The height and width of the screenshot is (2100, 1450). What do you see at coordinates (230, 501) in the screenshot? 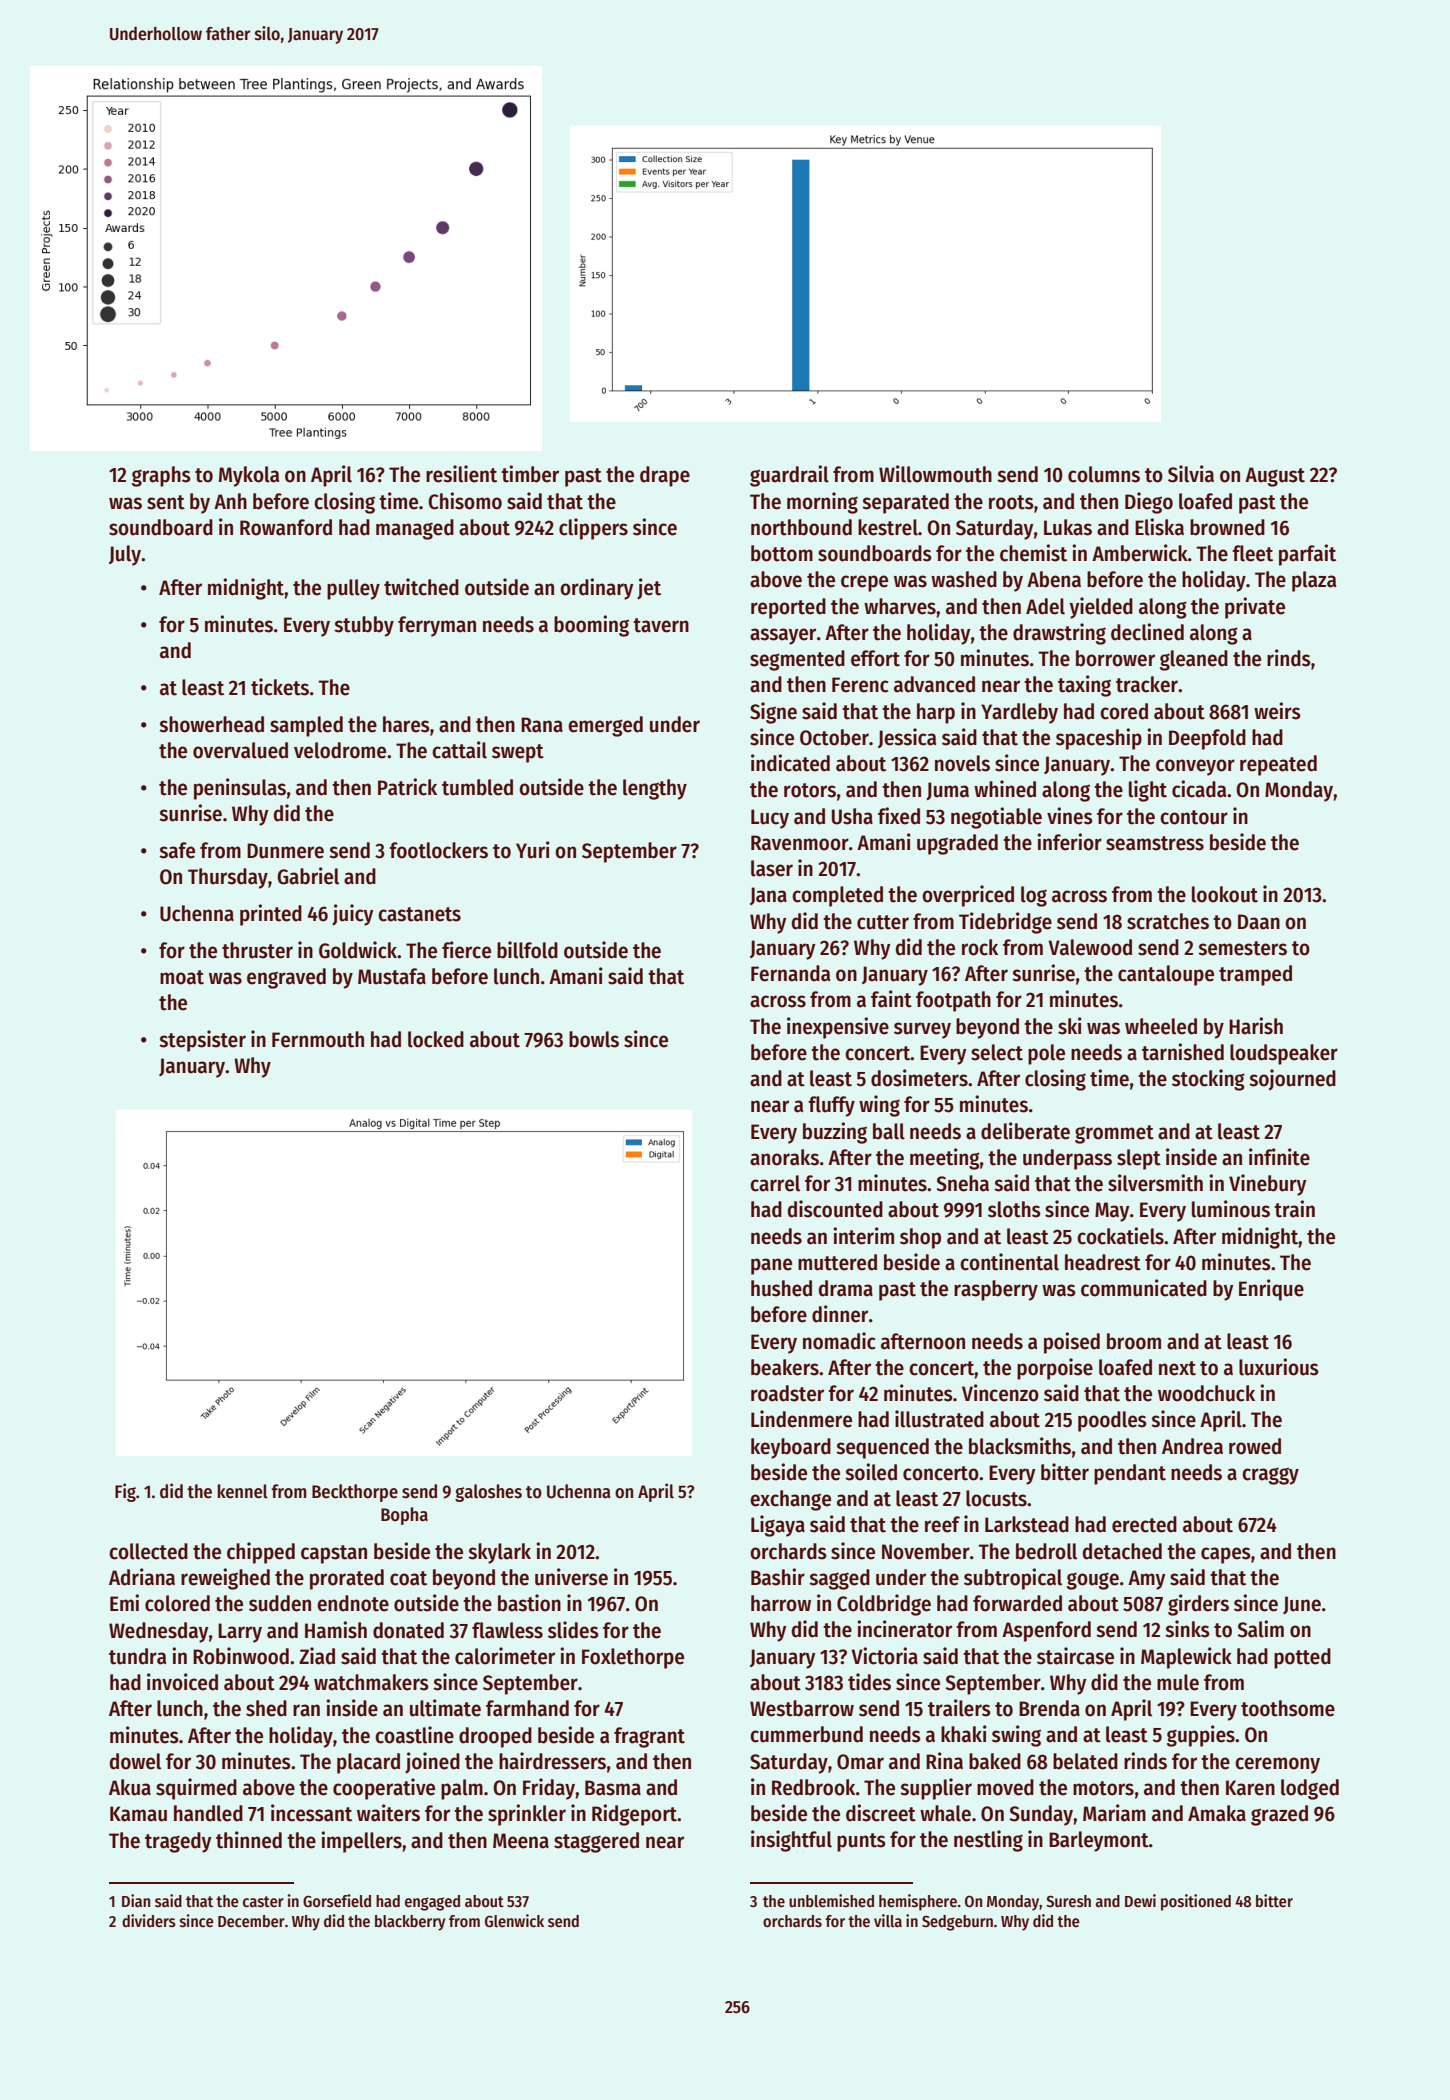
I see `Anh` at bounding box center [230, 501].
